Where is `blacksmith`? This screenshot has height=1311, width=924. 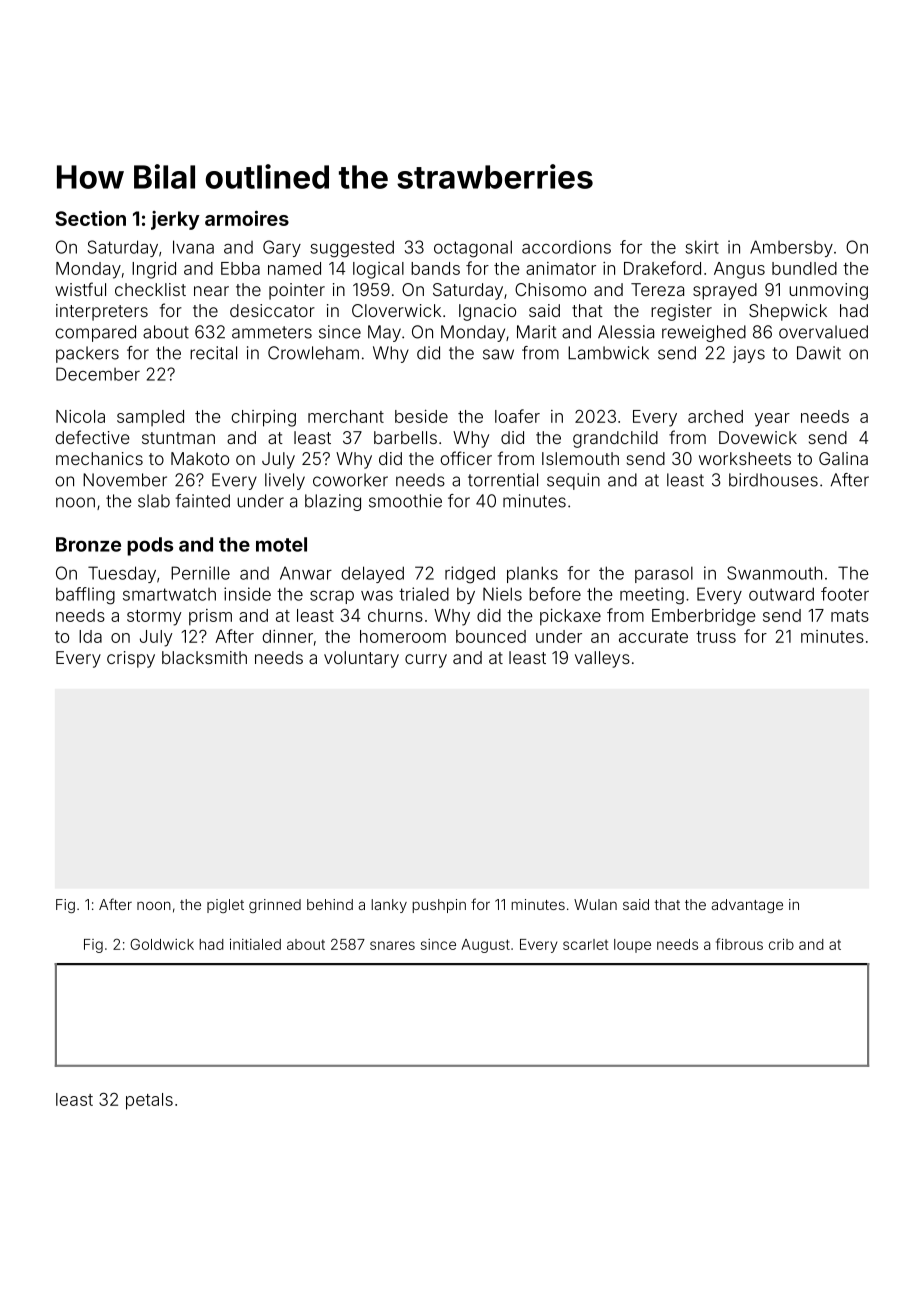 blacksmith is located at coordinates (204, 657).
